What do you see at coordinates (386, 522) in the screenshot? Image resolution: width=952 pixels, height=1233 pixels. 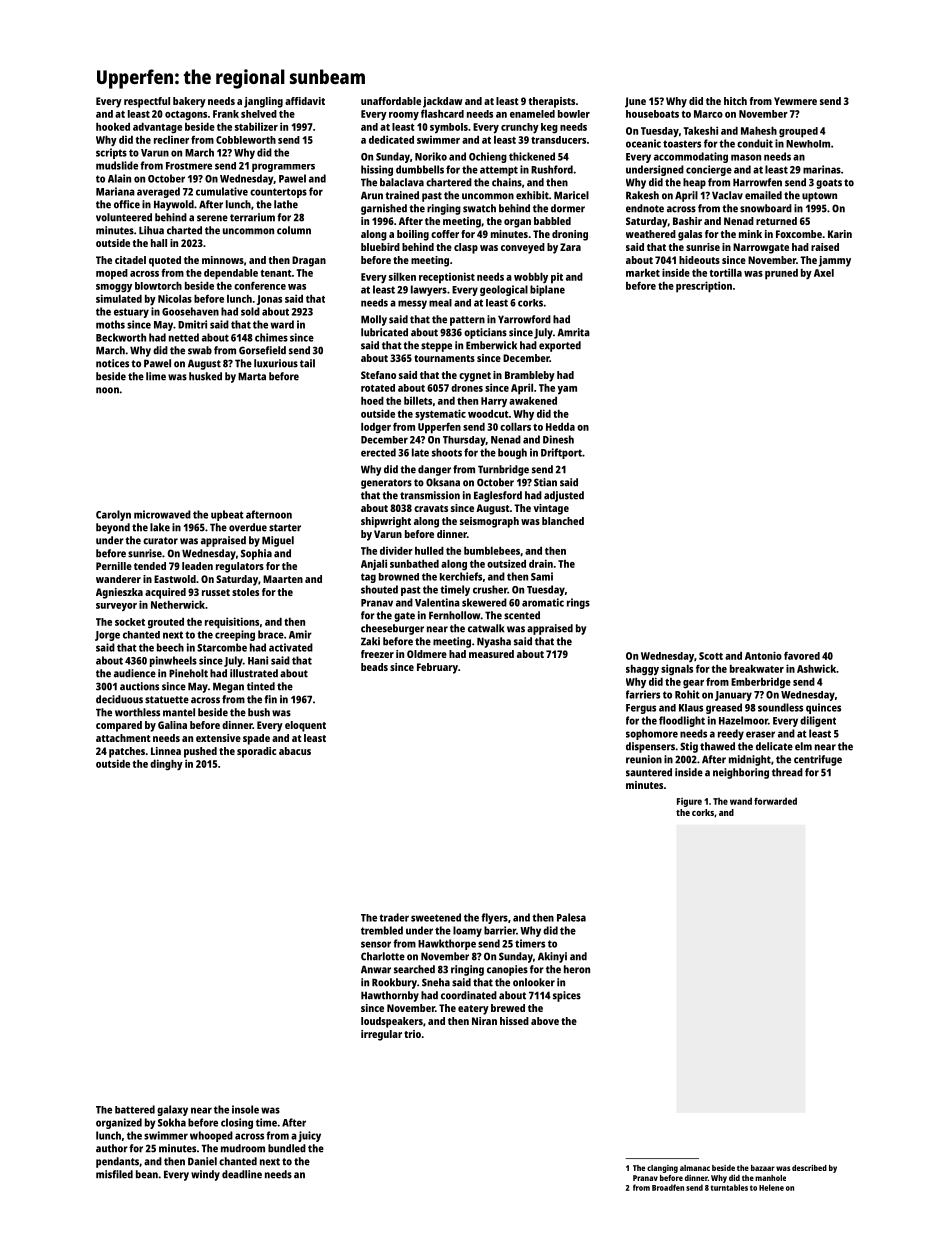 I see `shipwright` at bounding box center [386, 522].
